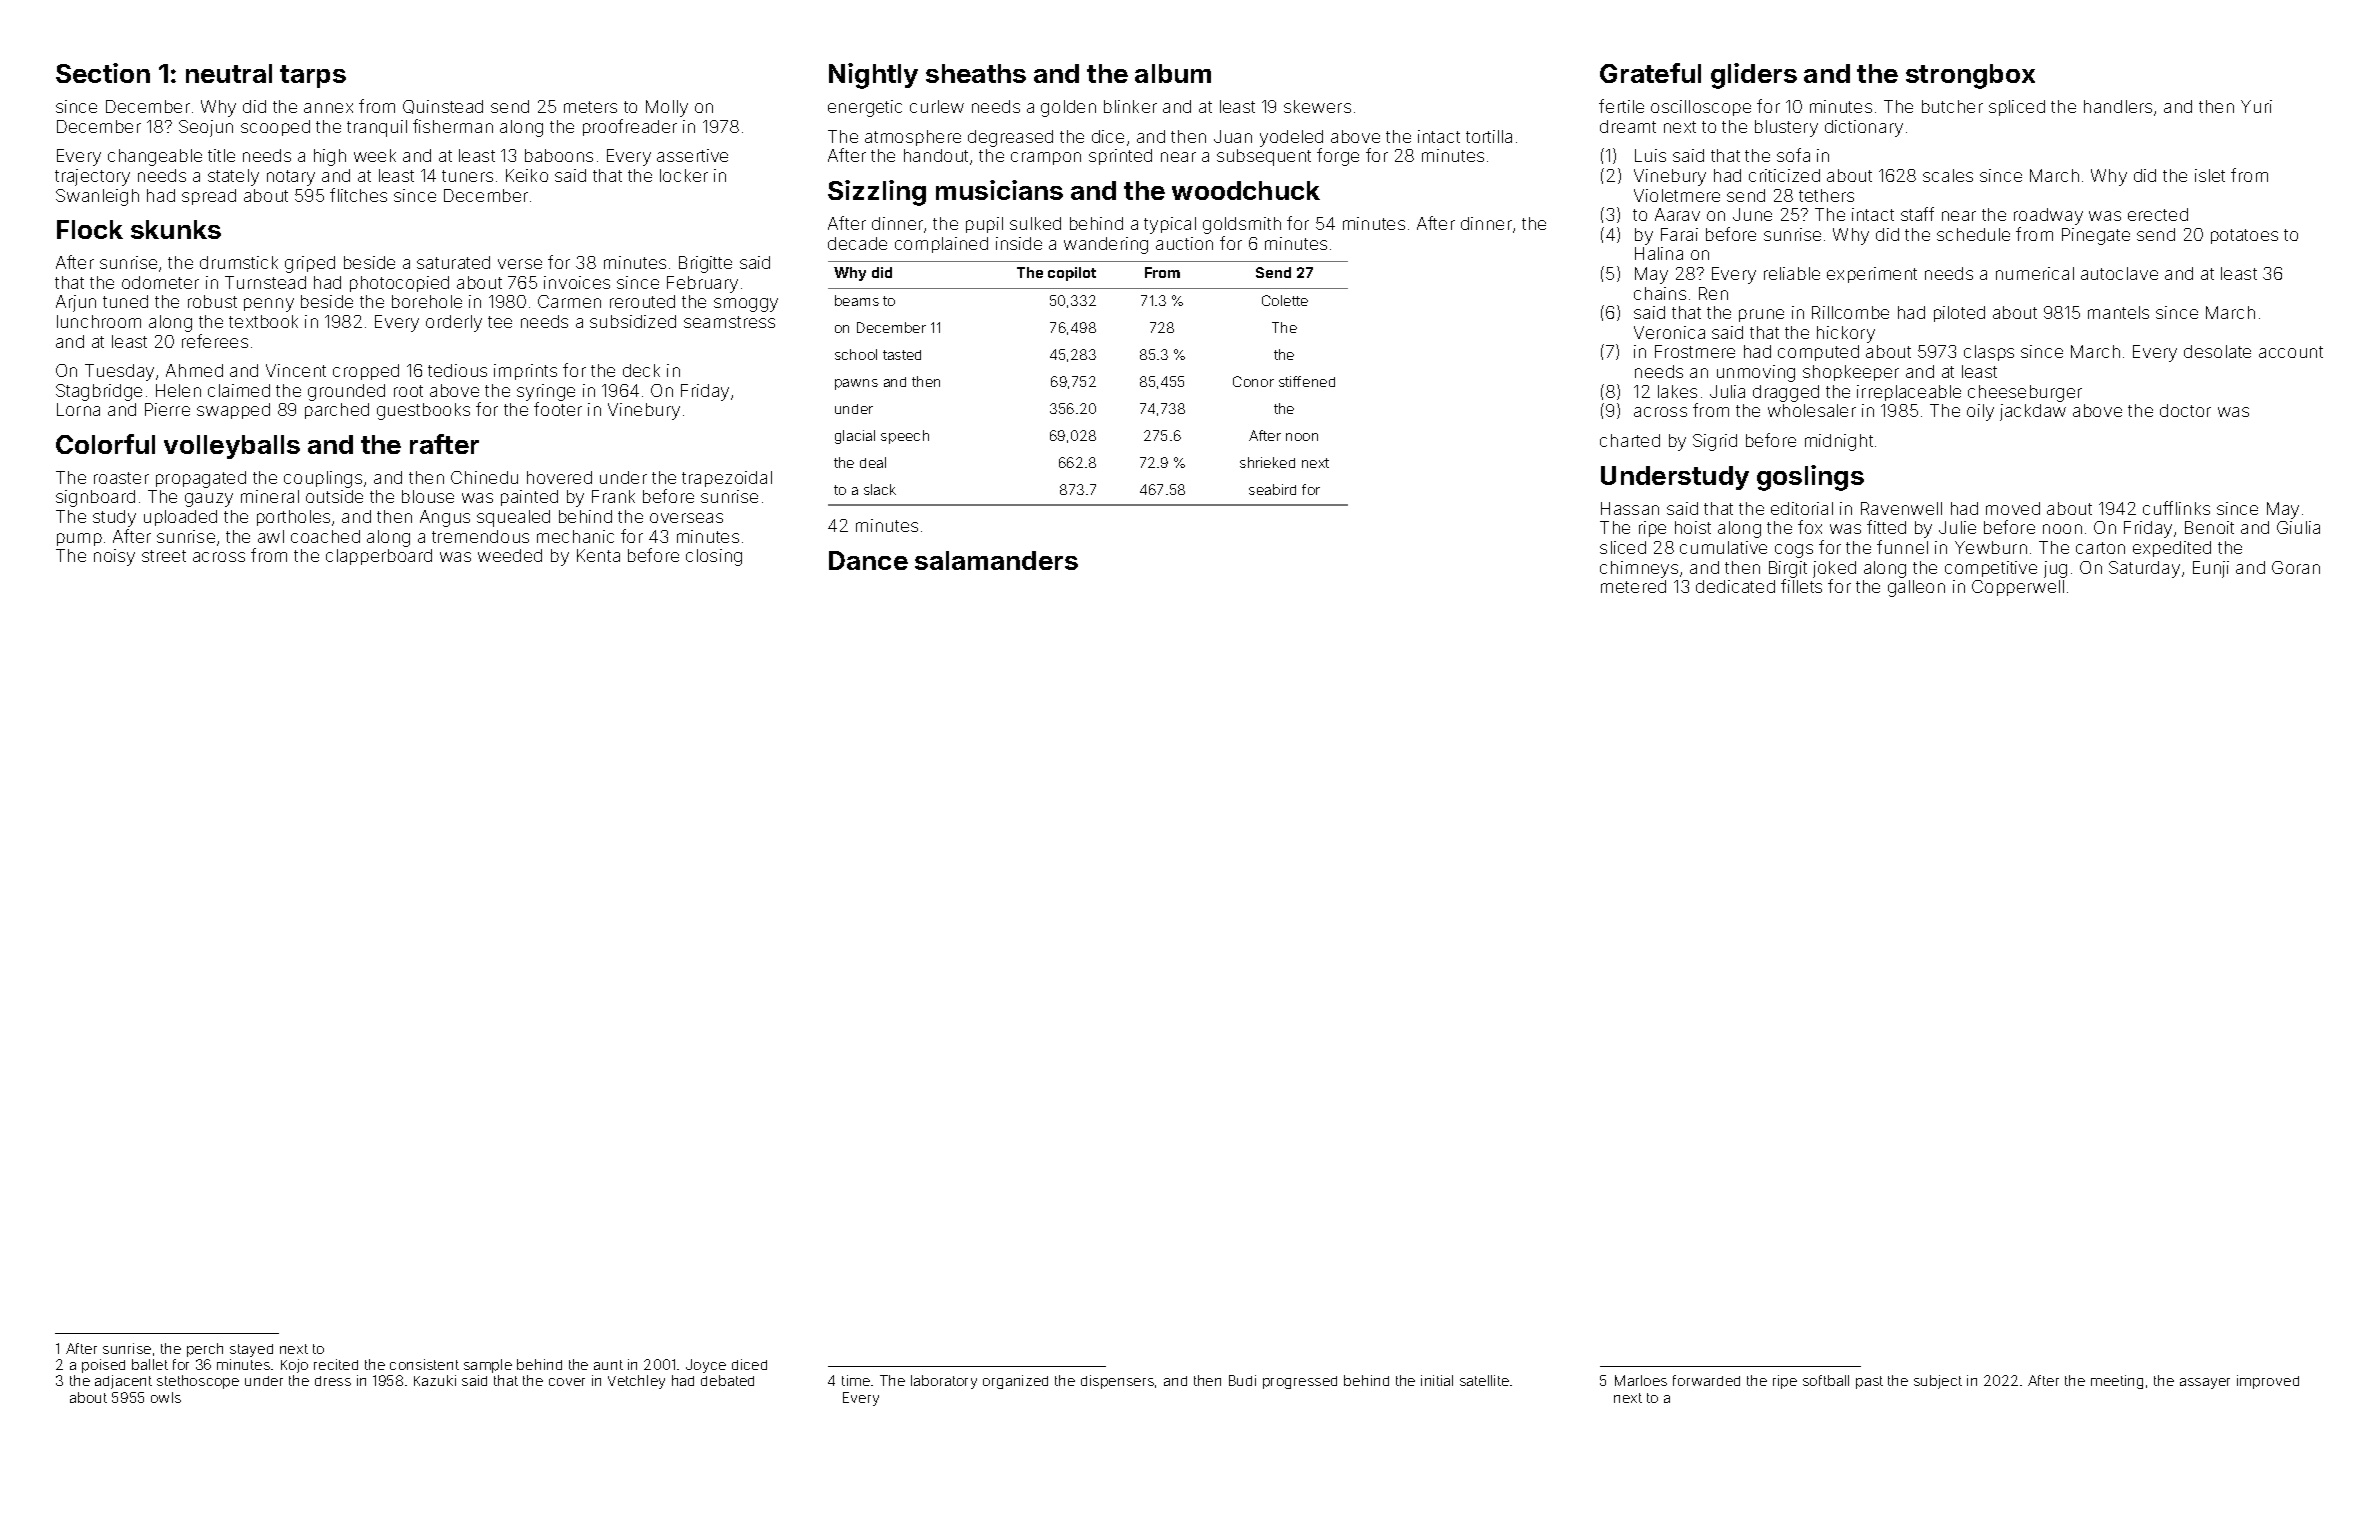  I want to click on perch, so click(205, 1350).
